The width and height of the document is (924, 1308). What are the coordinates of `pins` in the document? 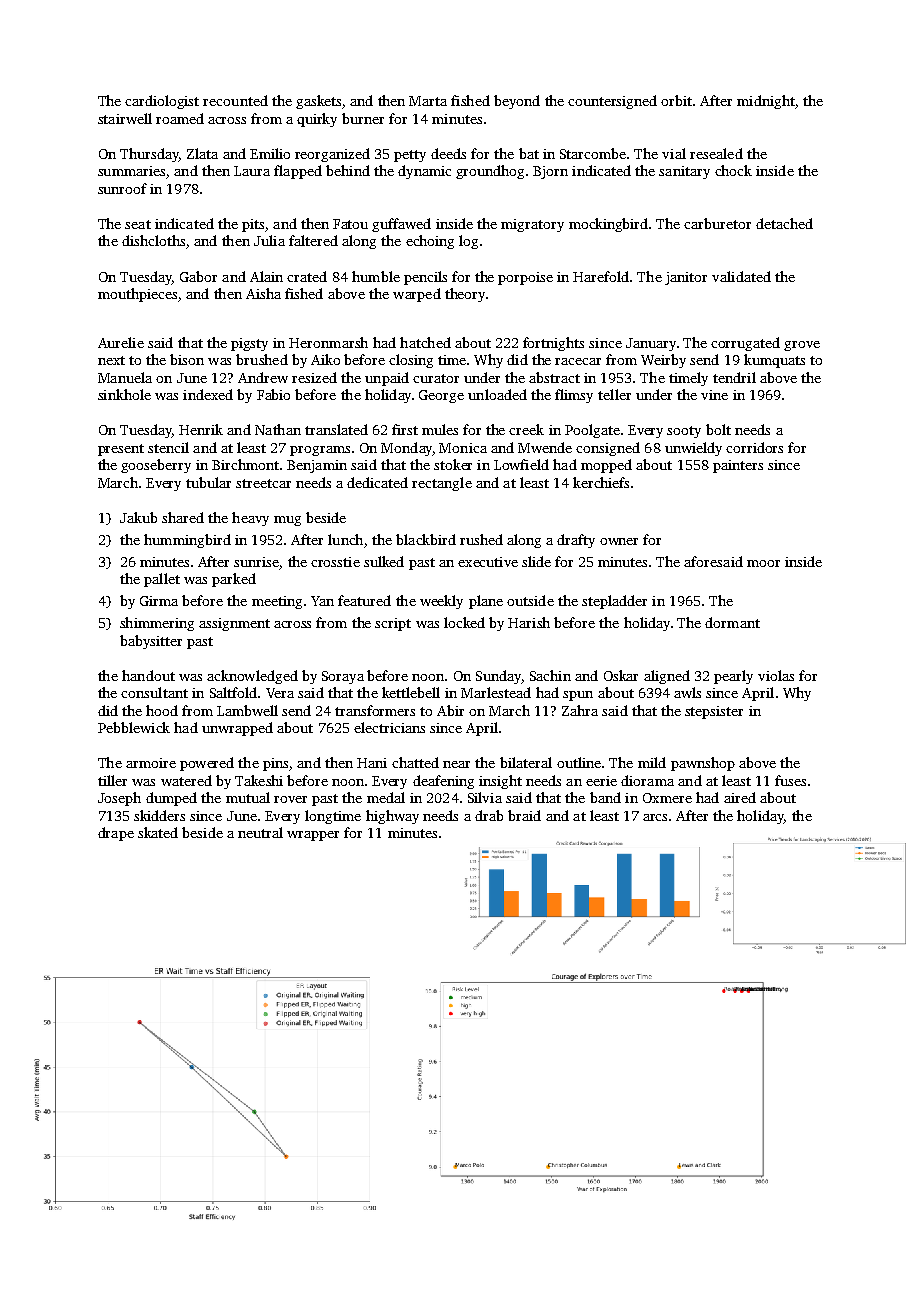 It's located at (275, 764).
